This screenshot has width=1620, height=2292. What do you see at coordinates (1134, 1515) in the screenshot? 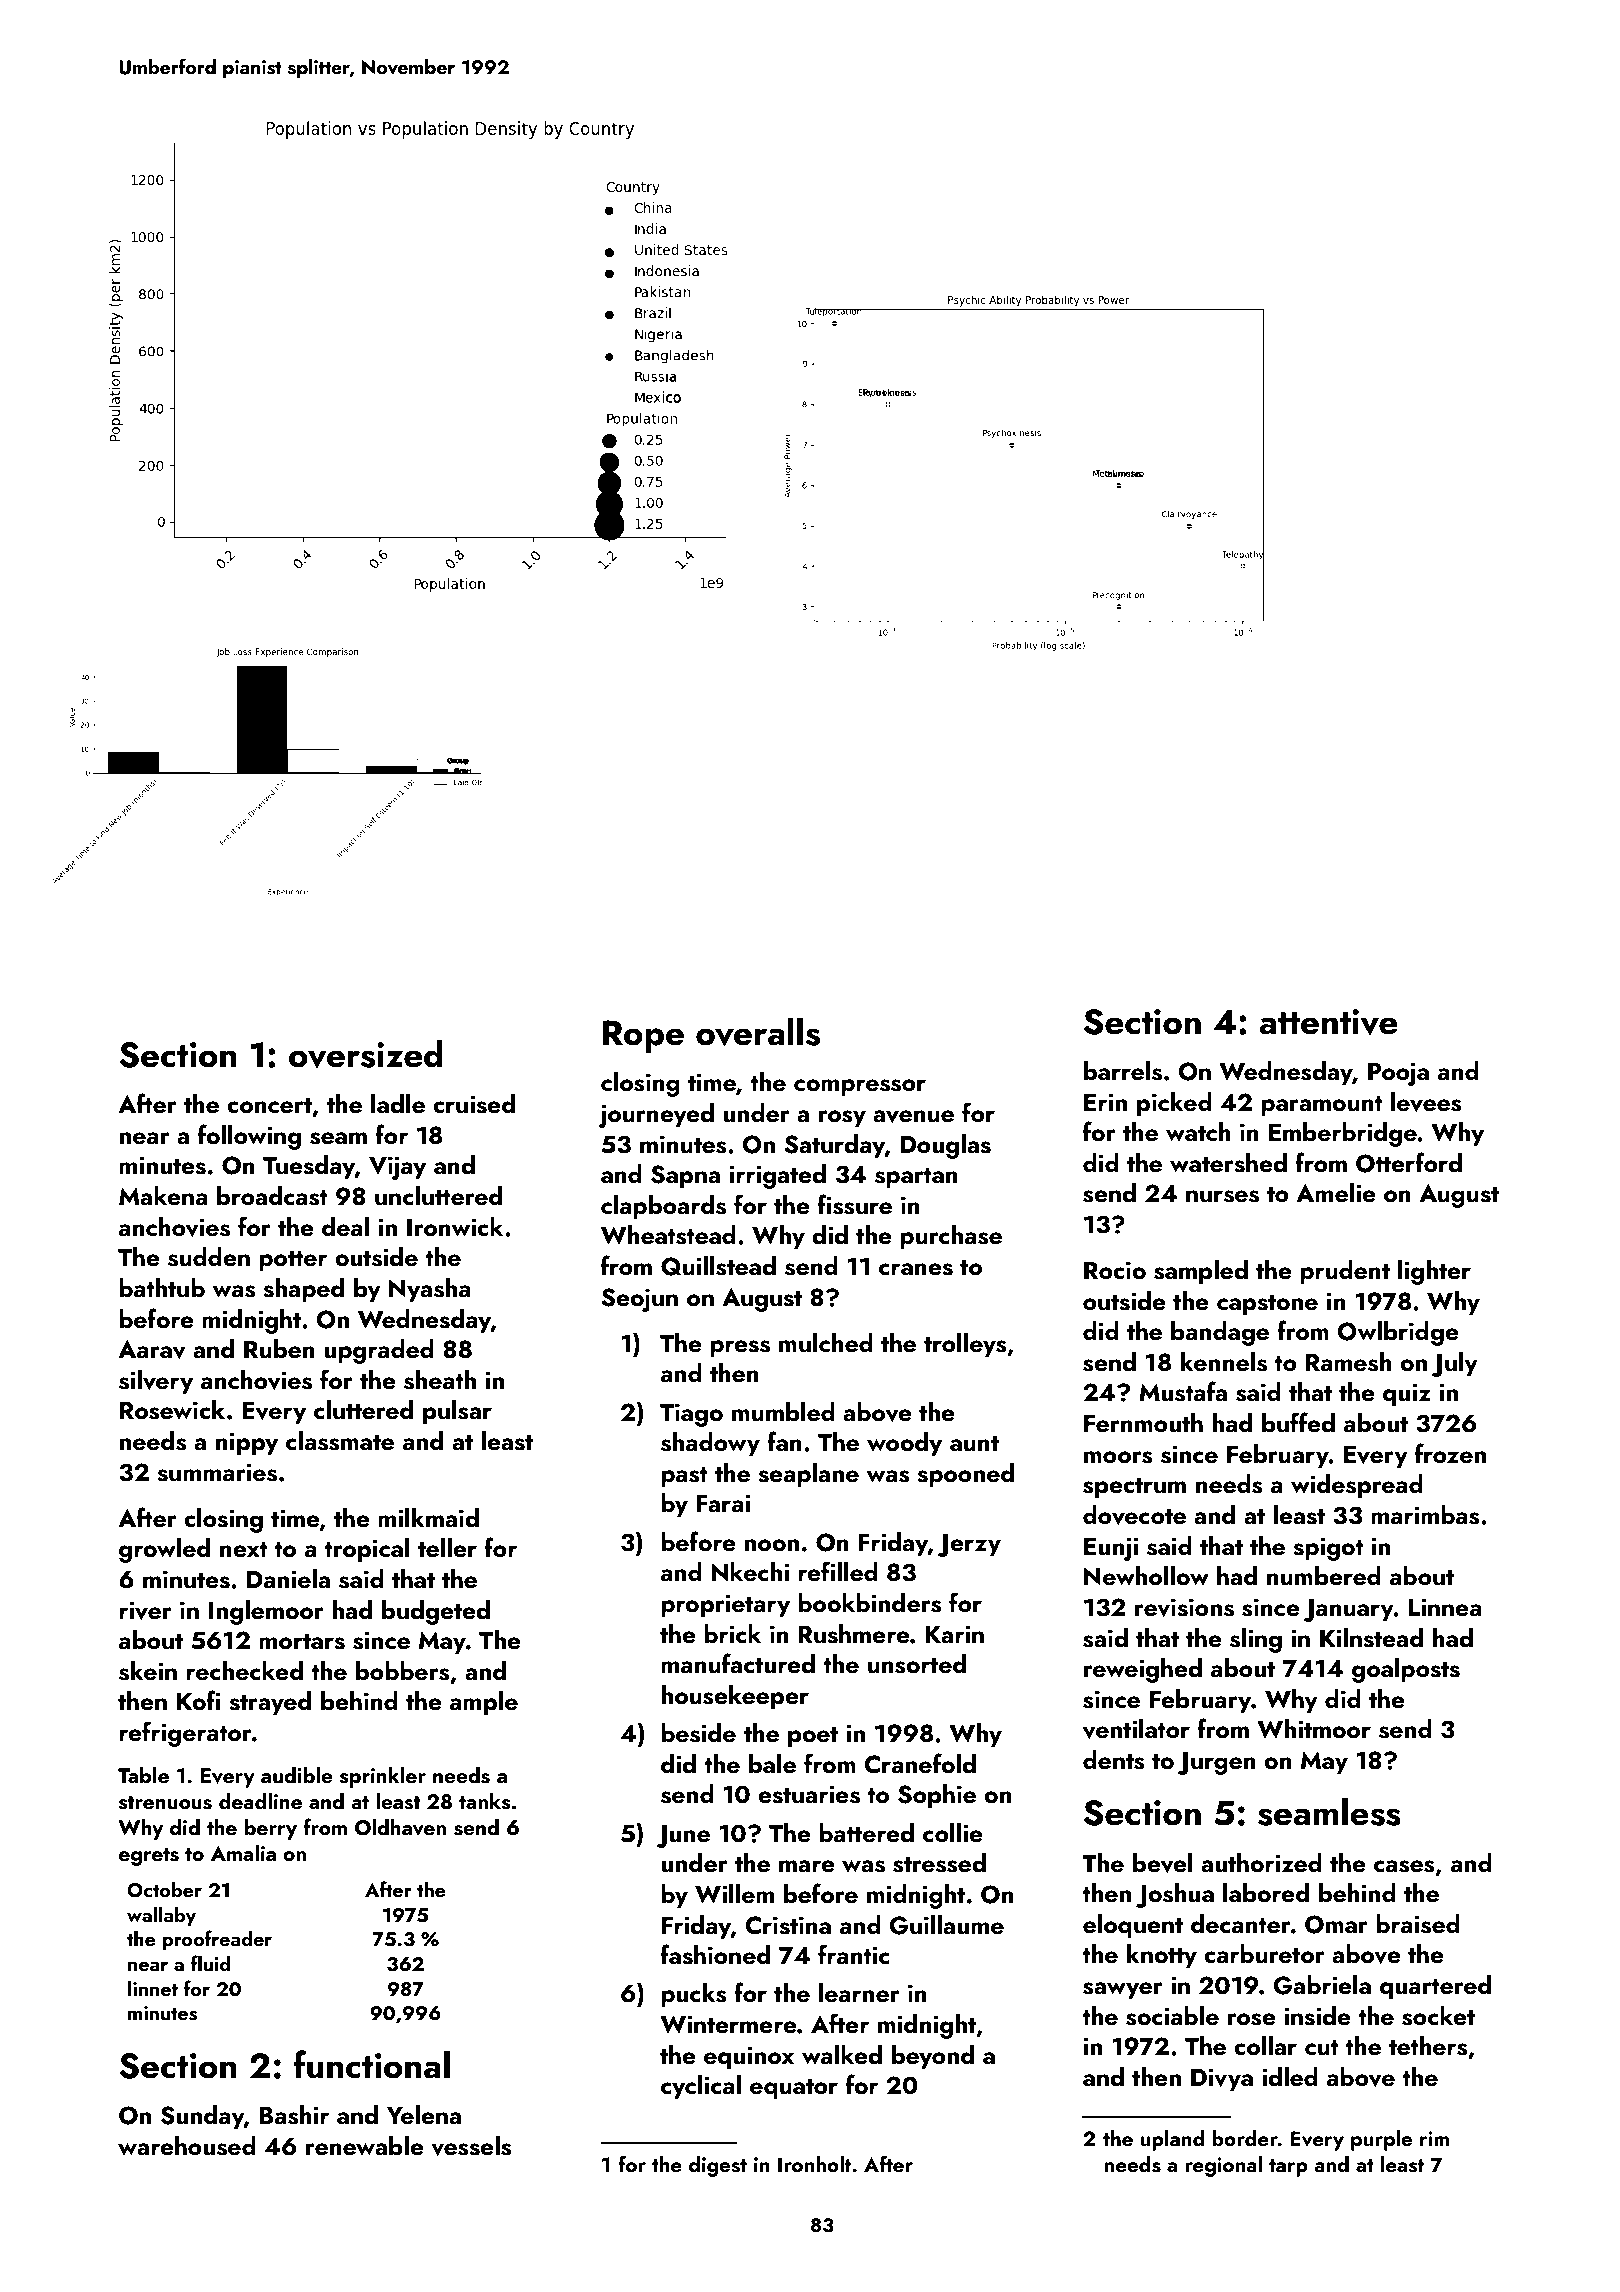
I see `dovecote` at bounding box center [1134, 1515].
